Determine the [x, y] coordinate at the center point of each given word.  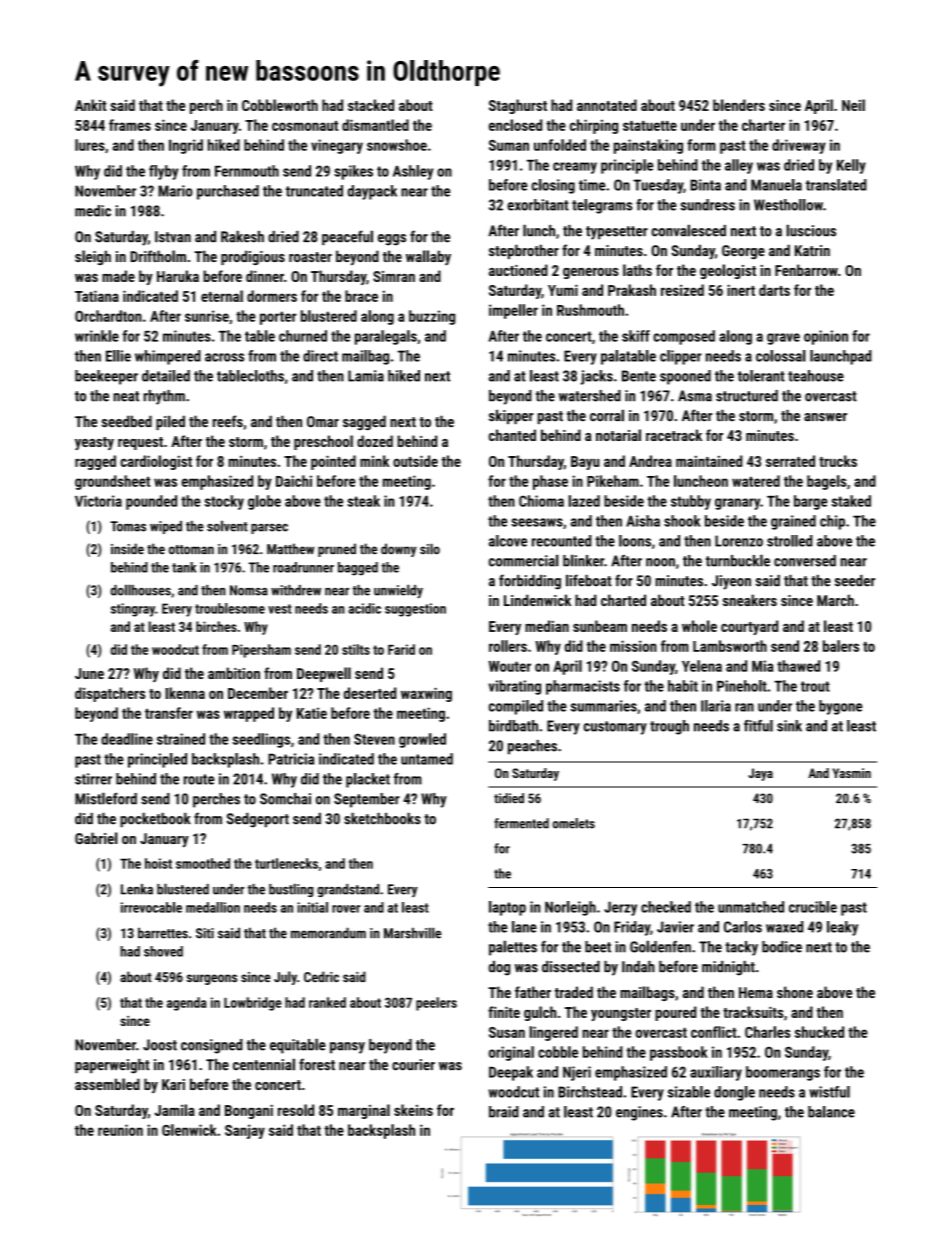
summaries [604, 706]
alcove [508, 541]
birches [216, 626]
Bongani [249, 1111]
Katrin [812, 250]
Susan [507, 1032]
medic [93, 211]
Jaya [760, 774]
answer [825, 417]
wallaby [428, 258]
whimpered [168, 357]
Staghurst [518, 106]
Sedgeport [258, 820]
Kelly [851, 166]
